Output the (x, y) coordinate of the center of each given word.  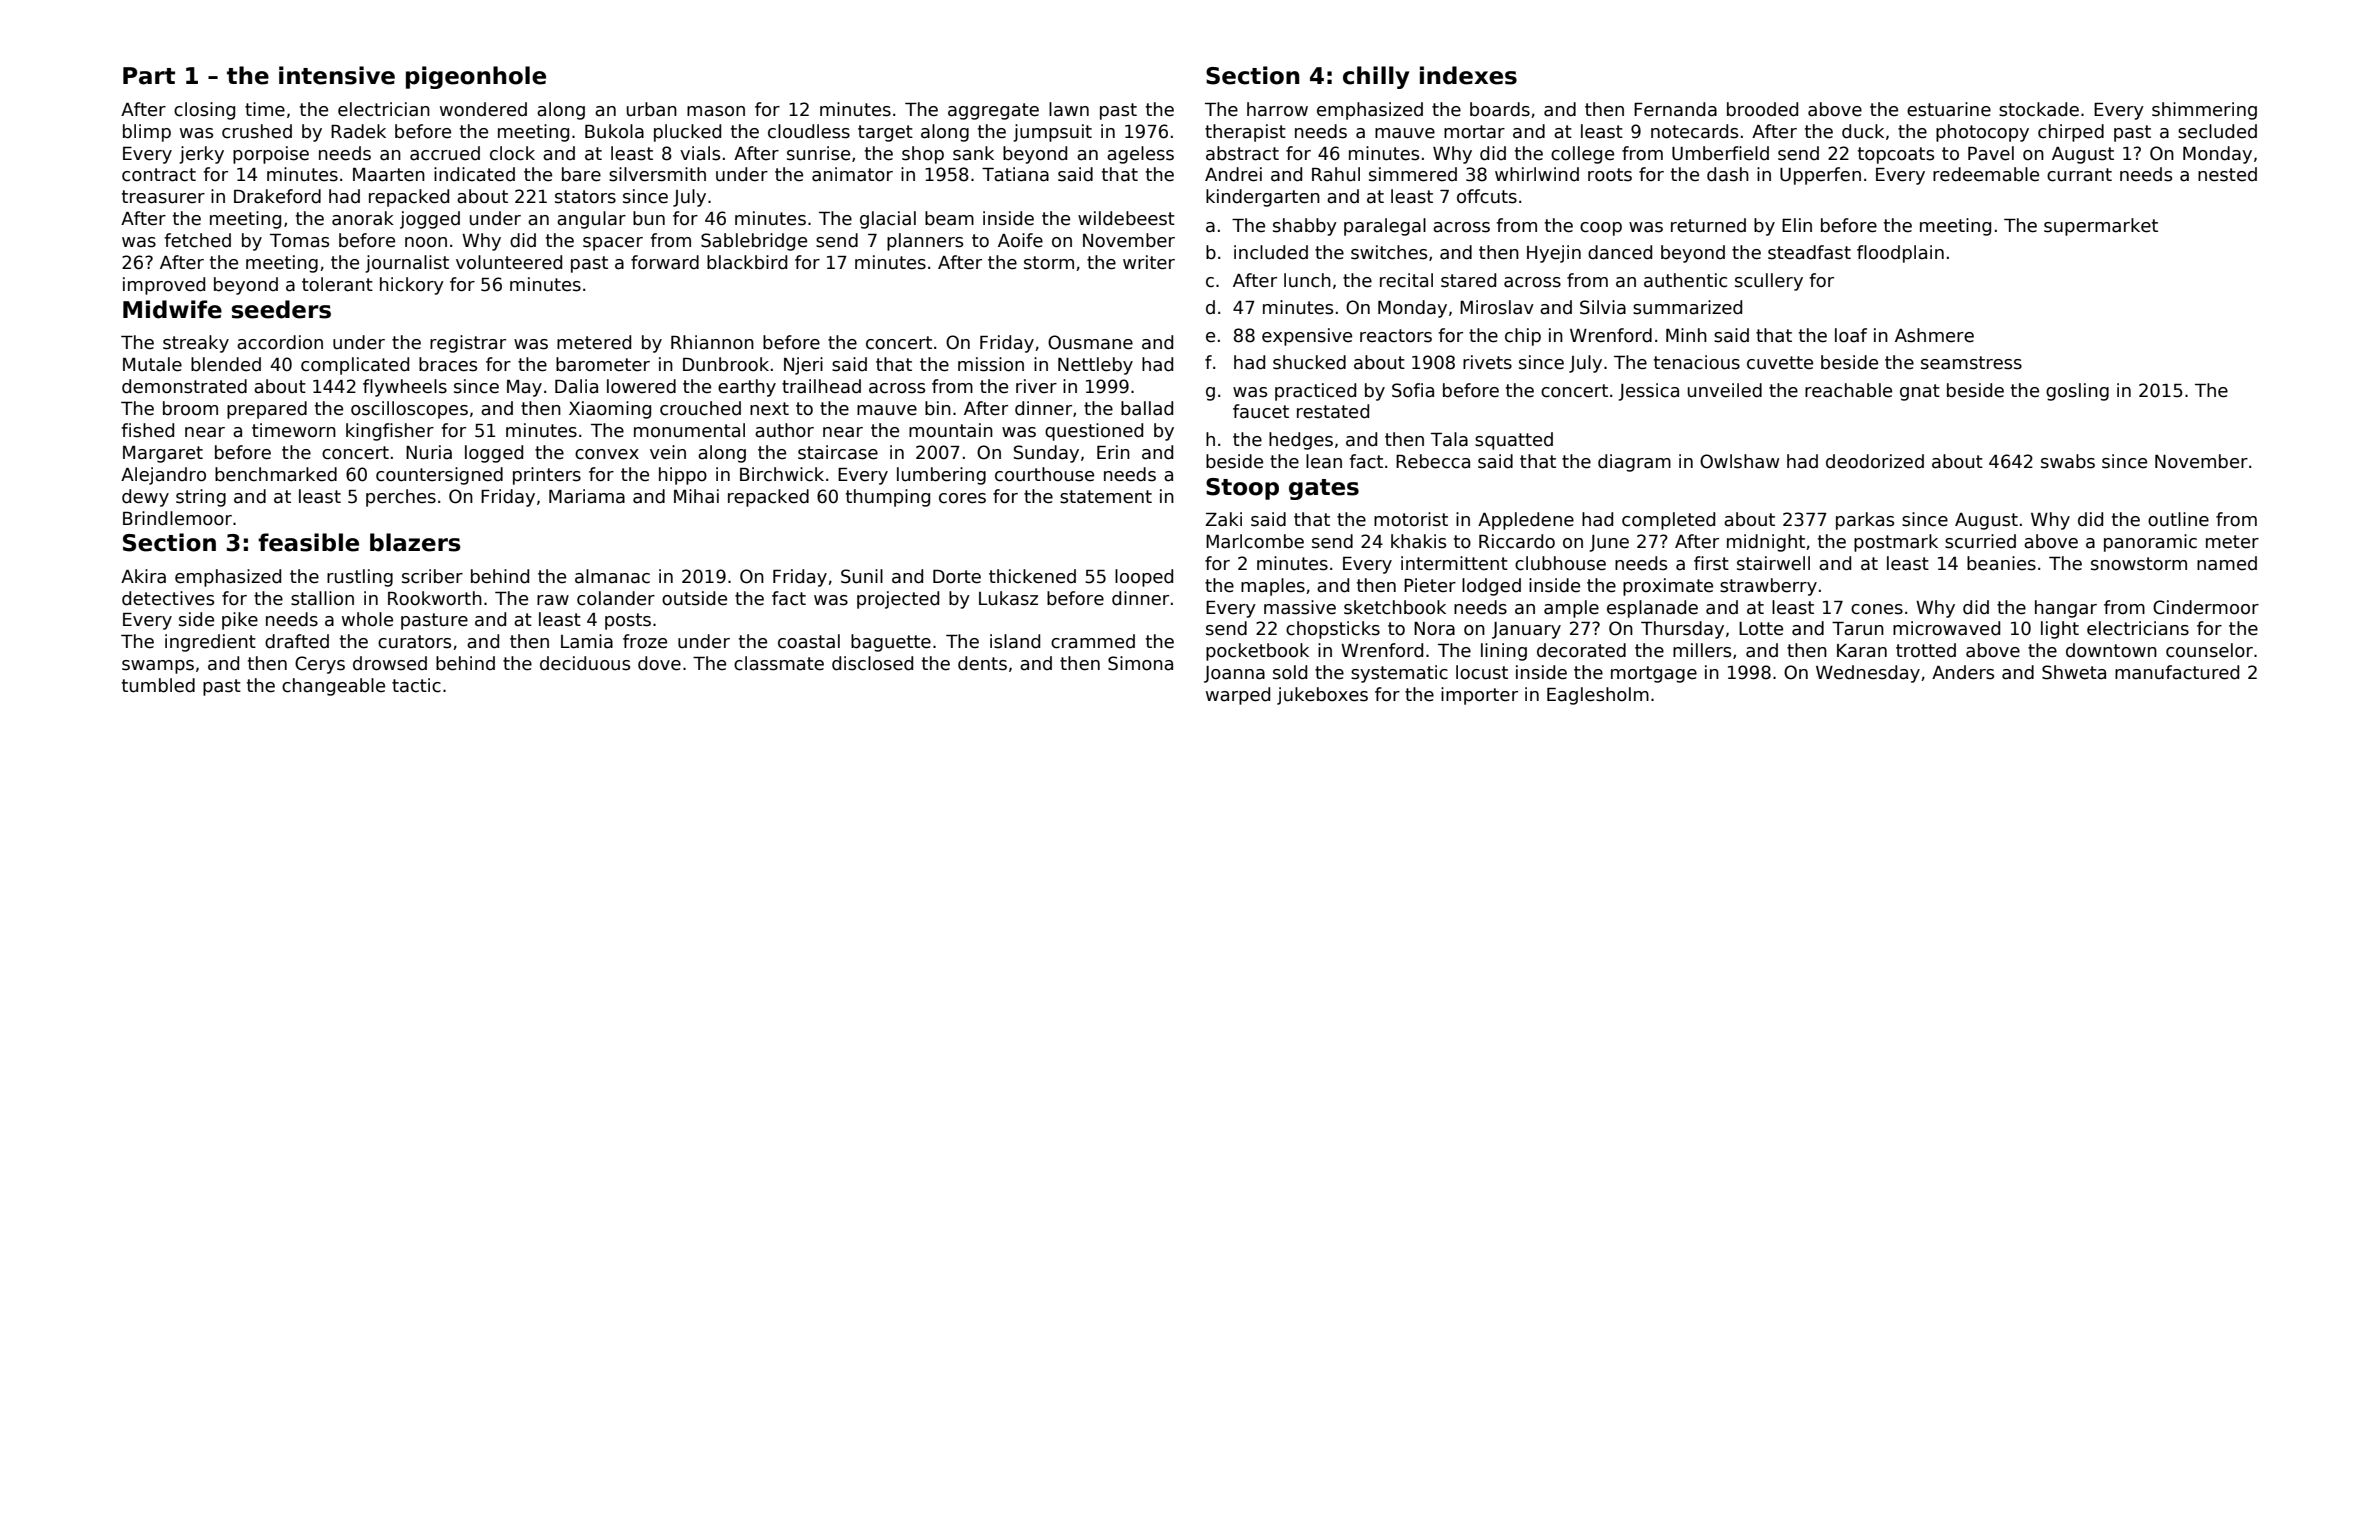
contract (159, 175)
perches (401, 498)
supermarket (2101, 227)
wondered (483, 109)
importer (1479, 696)
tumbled (158, 685)
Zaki (1223, 519)
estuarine (1949, 109)
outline (2178, 519)
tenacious (1697, 362)
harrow (1277, 109)
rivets (1487, 362)
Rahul (1336, 174)
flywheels (405, 388)
